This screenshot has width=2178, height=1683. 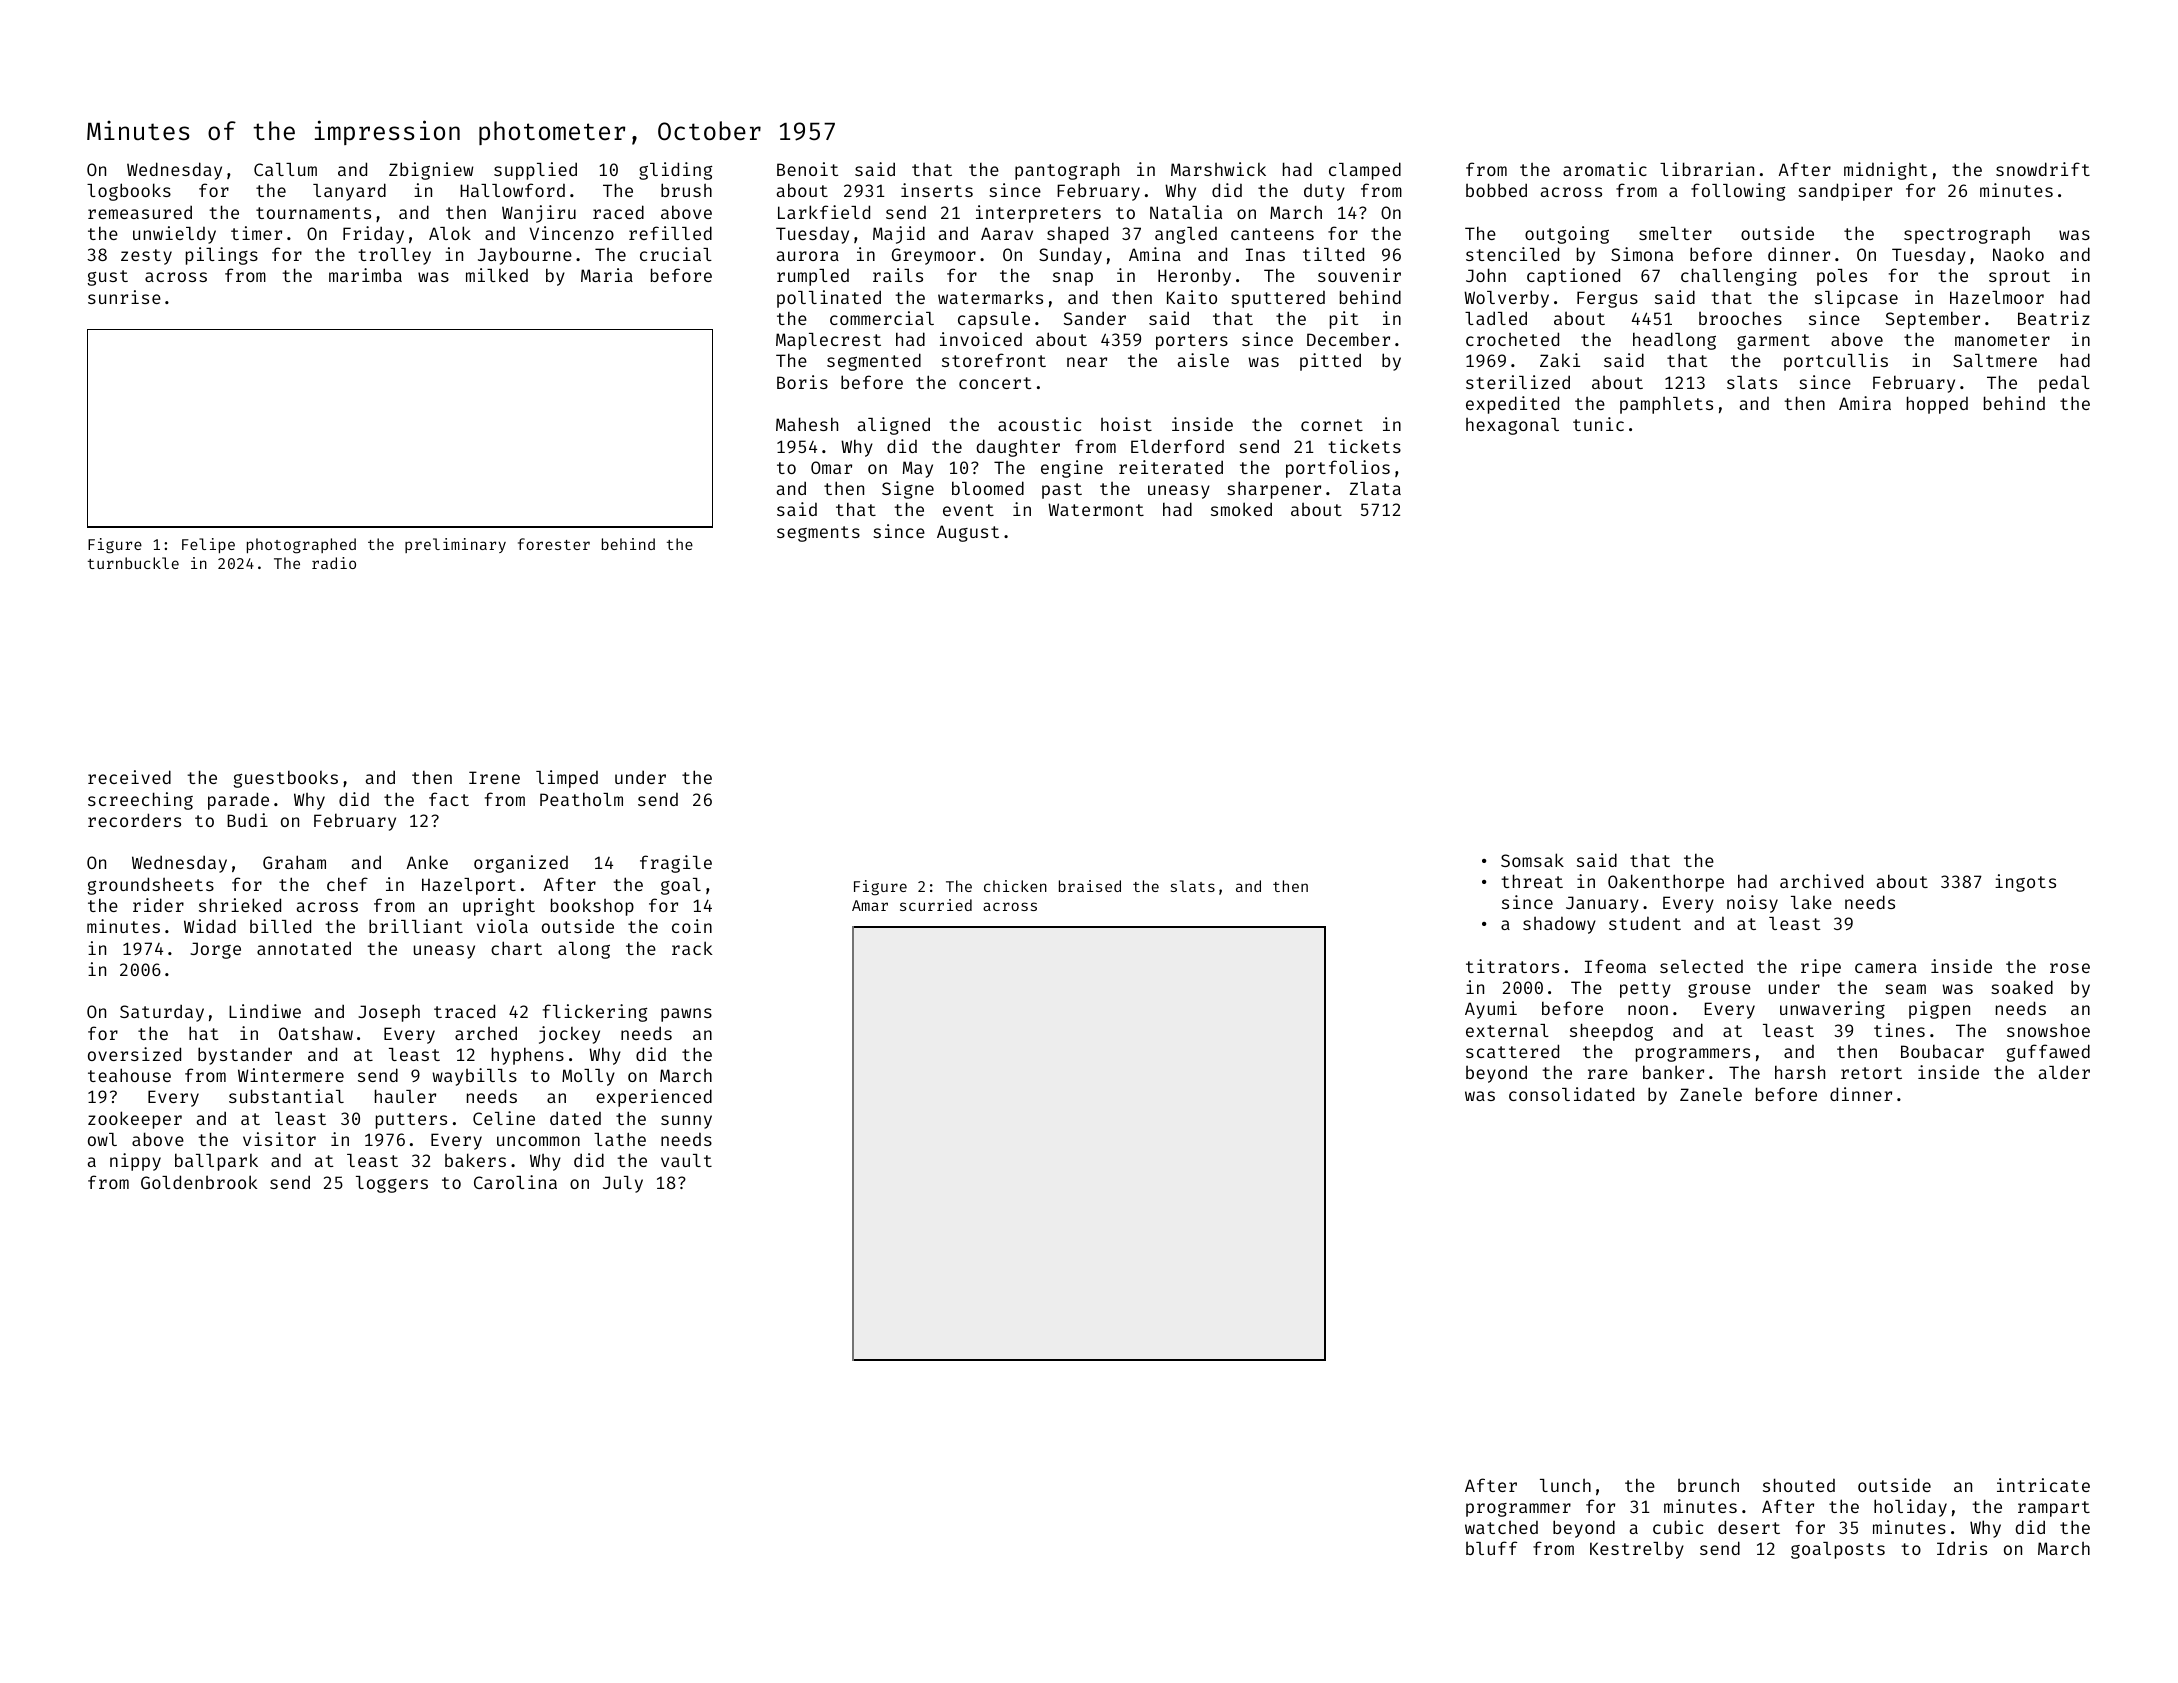 What do you see at coordinates (1501, 1527) in the screenshot?
I see `watched` at bounding box center [1501, 1527].
